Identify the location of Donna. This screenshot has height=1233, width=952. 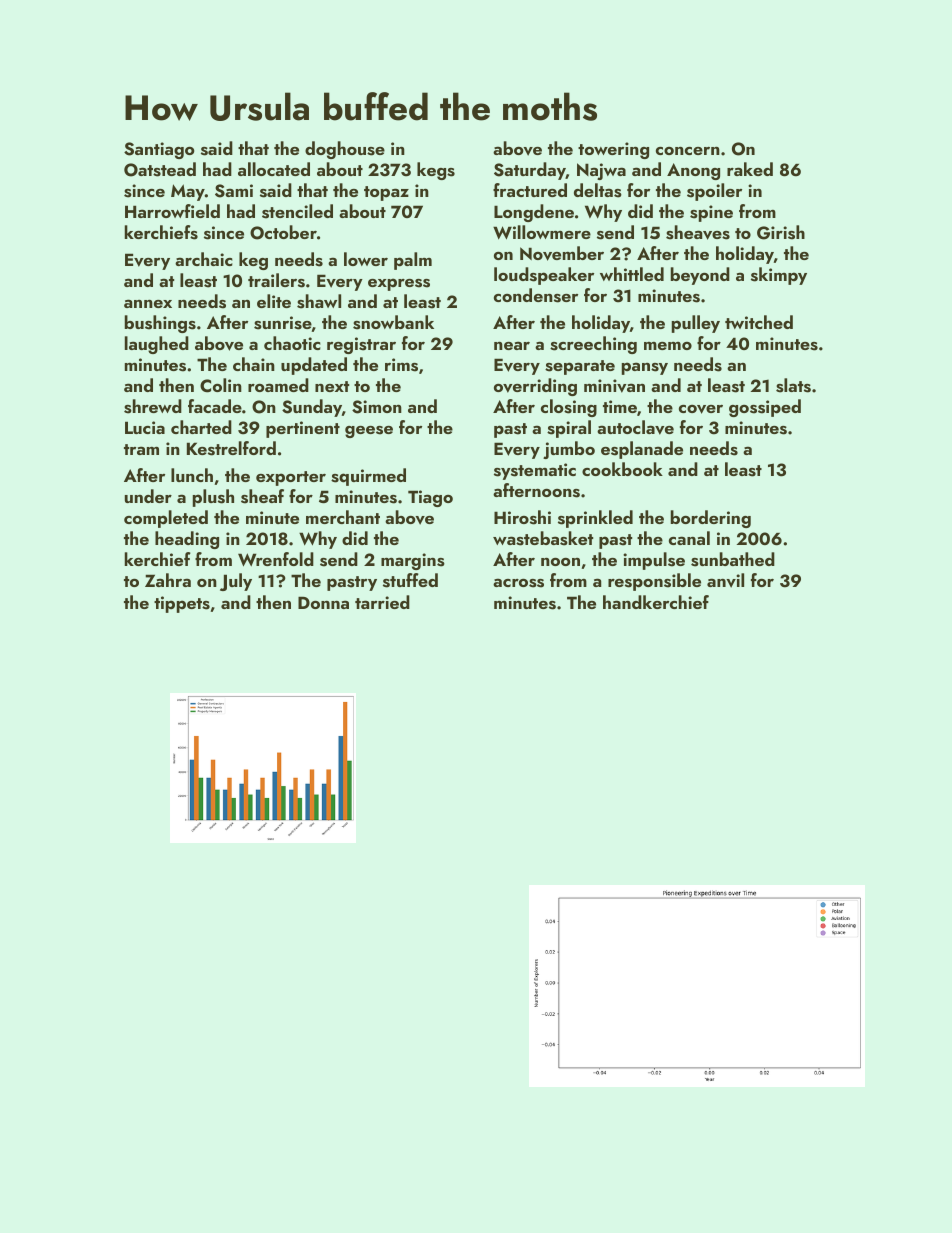
(323, 602).
